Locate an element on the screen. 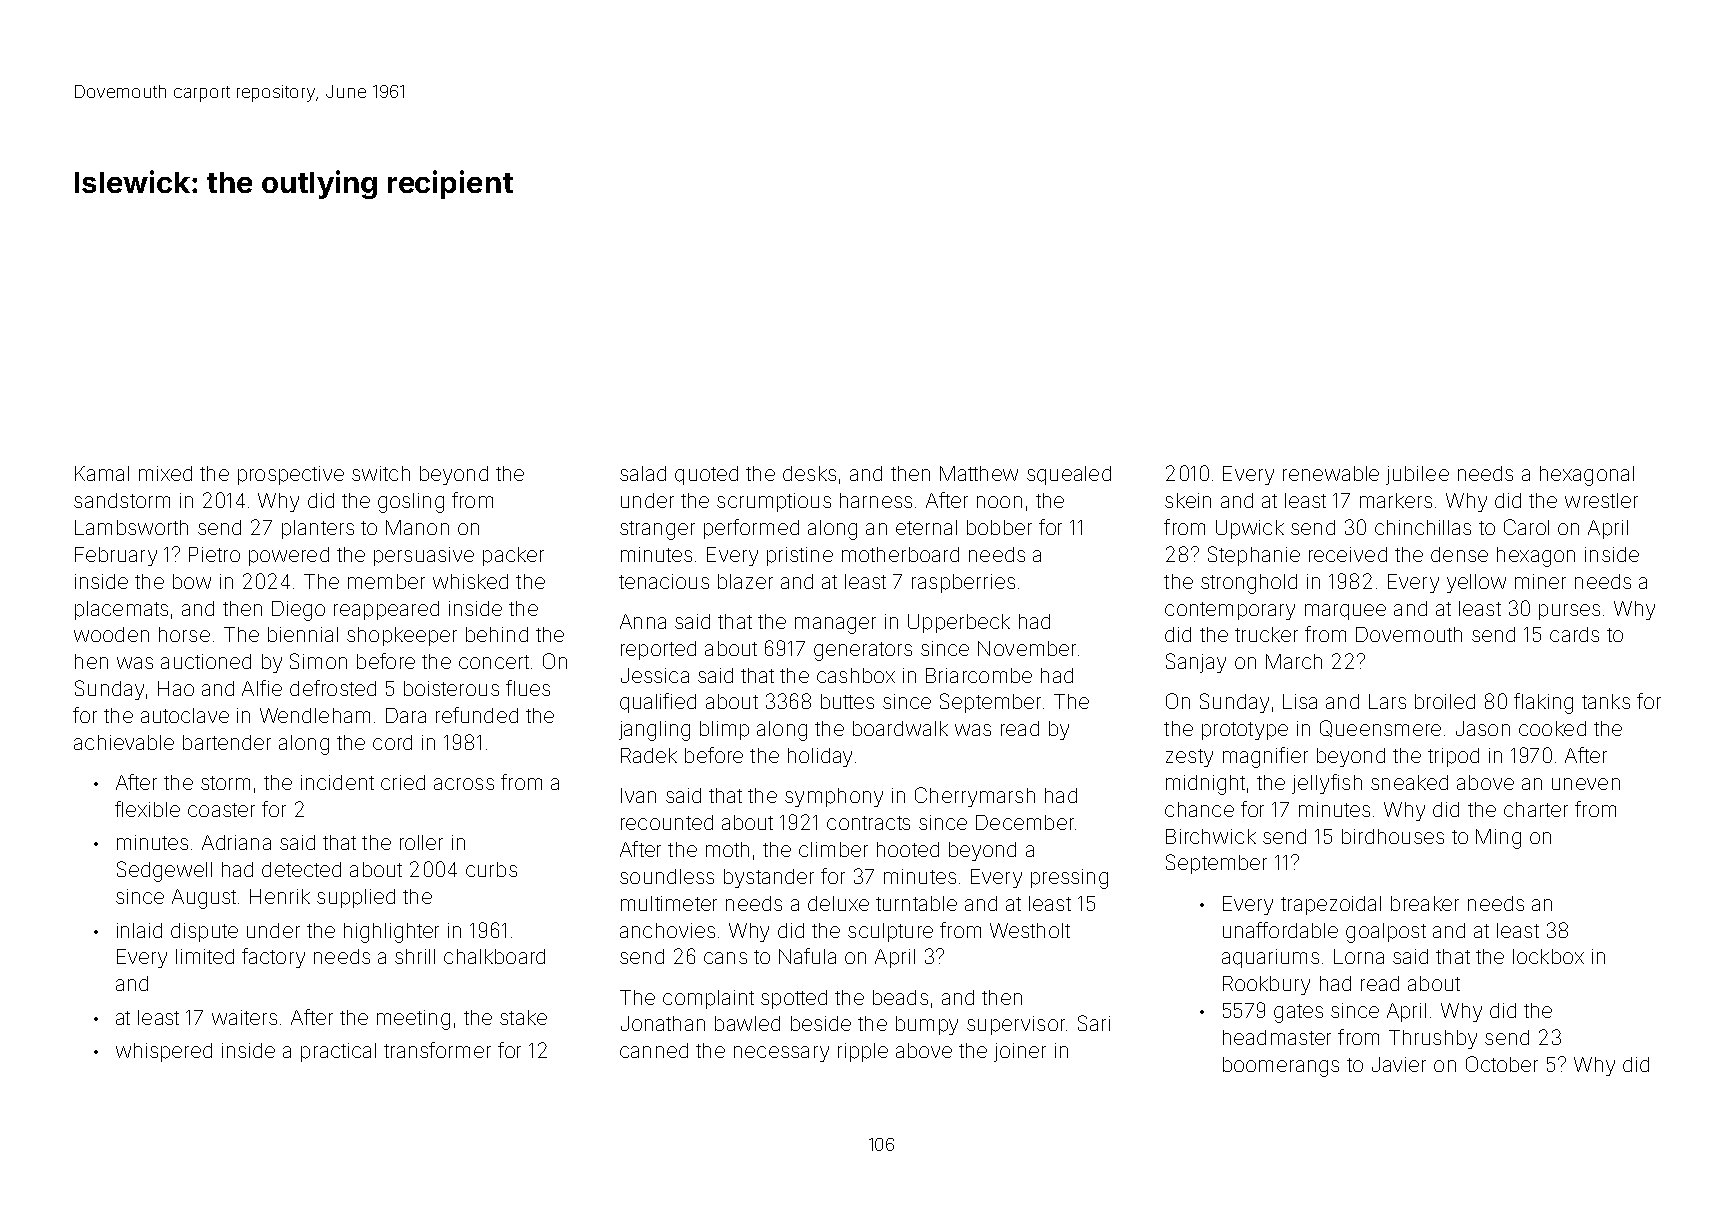  cards is located at coordinates (1574, 634).
